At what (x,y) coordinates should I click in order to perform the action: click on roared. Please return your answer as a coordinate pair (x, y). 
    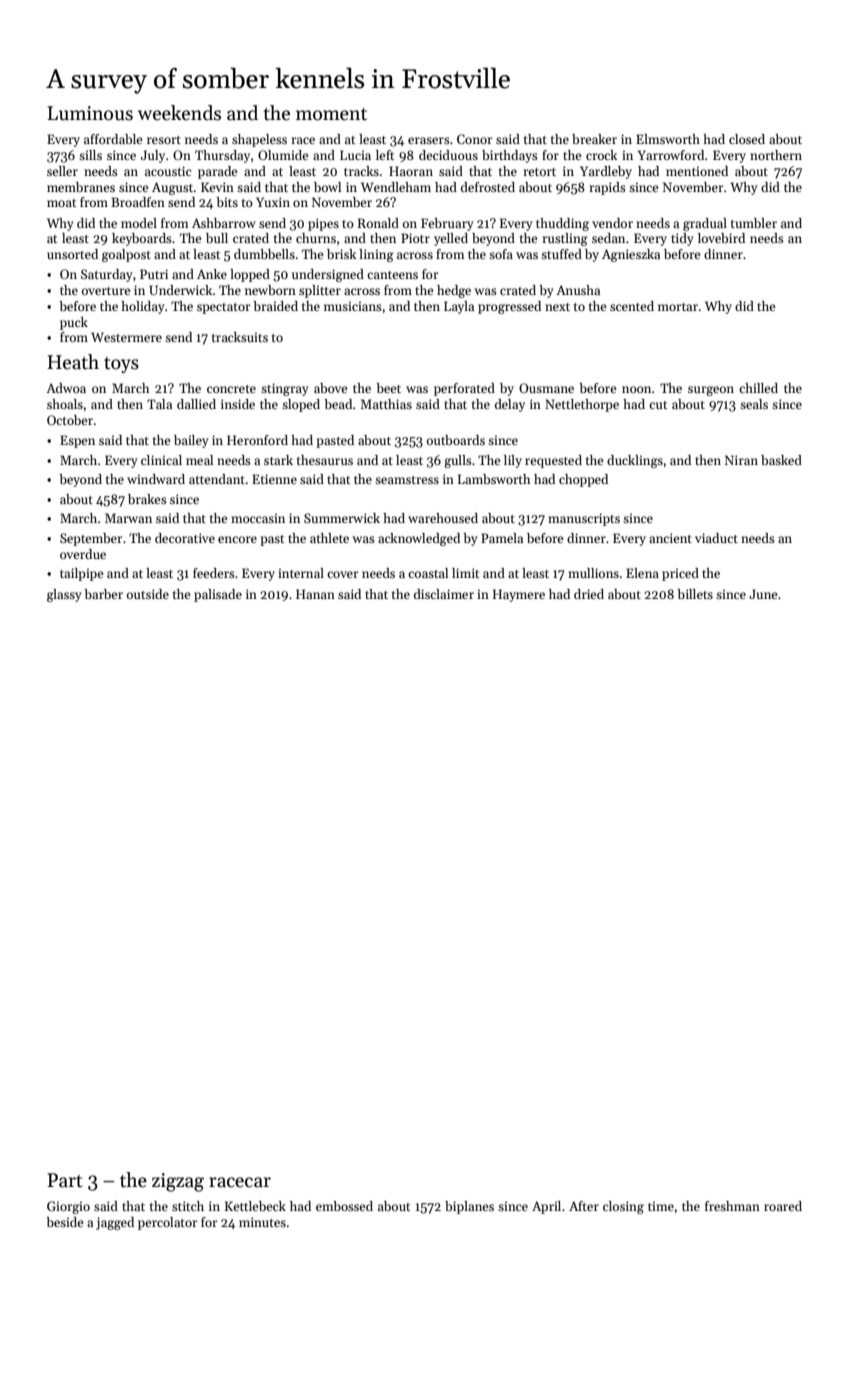
    Looking at the image, I should click on (783, 1206).
